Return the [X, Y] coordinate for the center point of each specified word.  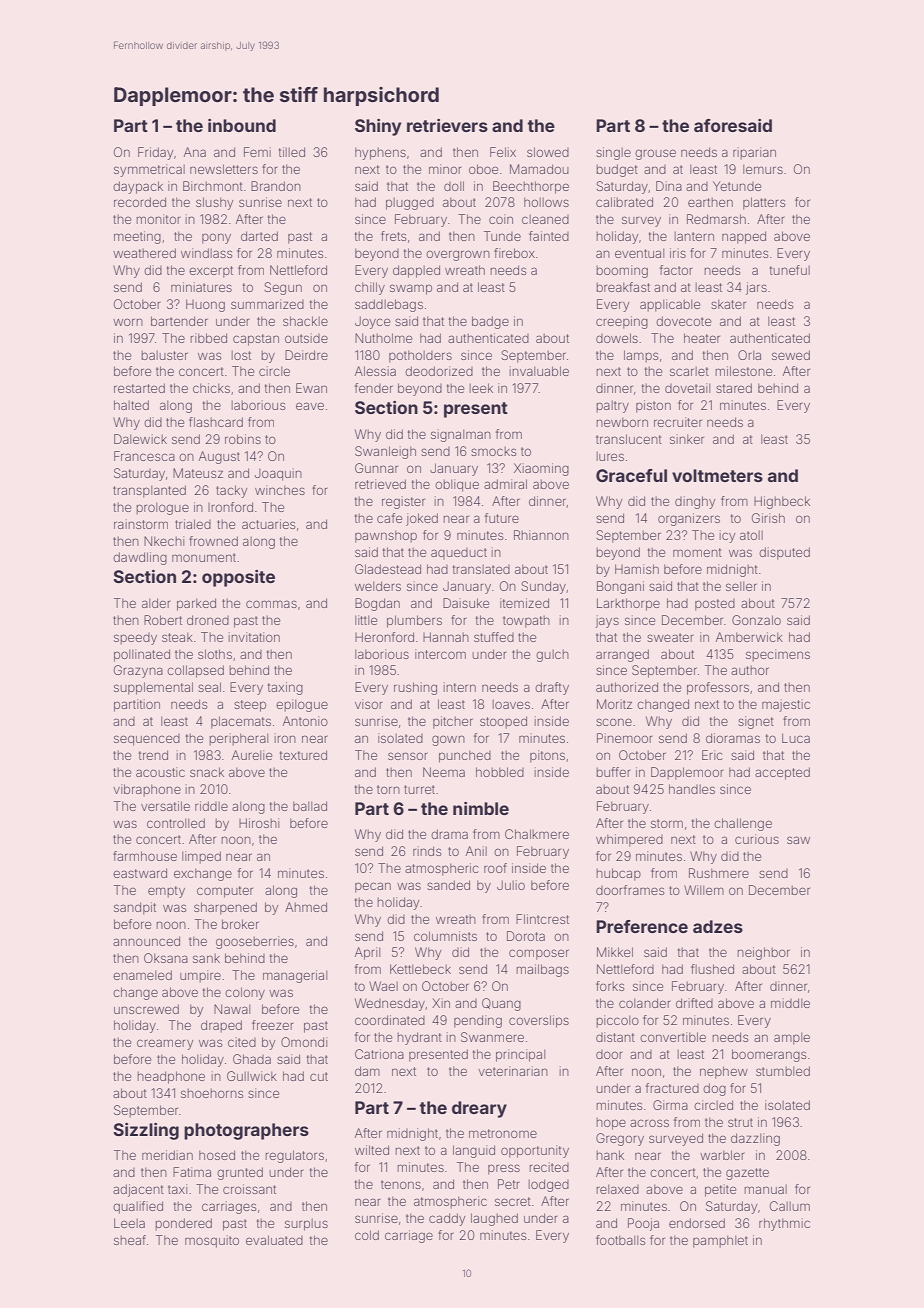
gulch [552, 655]
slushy [214, 203]
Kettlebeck [420, 969]
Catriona [379, 1054]
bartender [179, 321]
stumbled [783, 1071]
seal [209, 687]
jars [756, 288]
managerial [295, 976]
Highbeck [782, 502]
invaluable [539, 371]
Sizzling [146, 1131]
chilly [370, 288]
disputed [784, 553]
